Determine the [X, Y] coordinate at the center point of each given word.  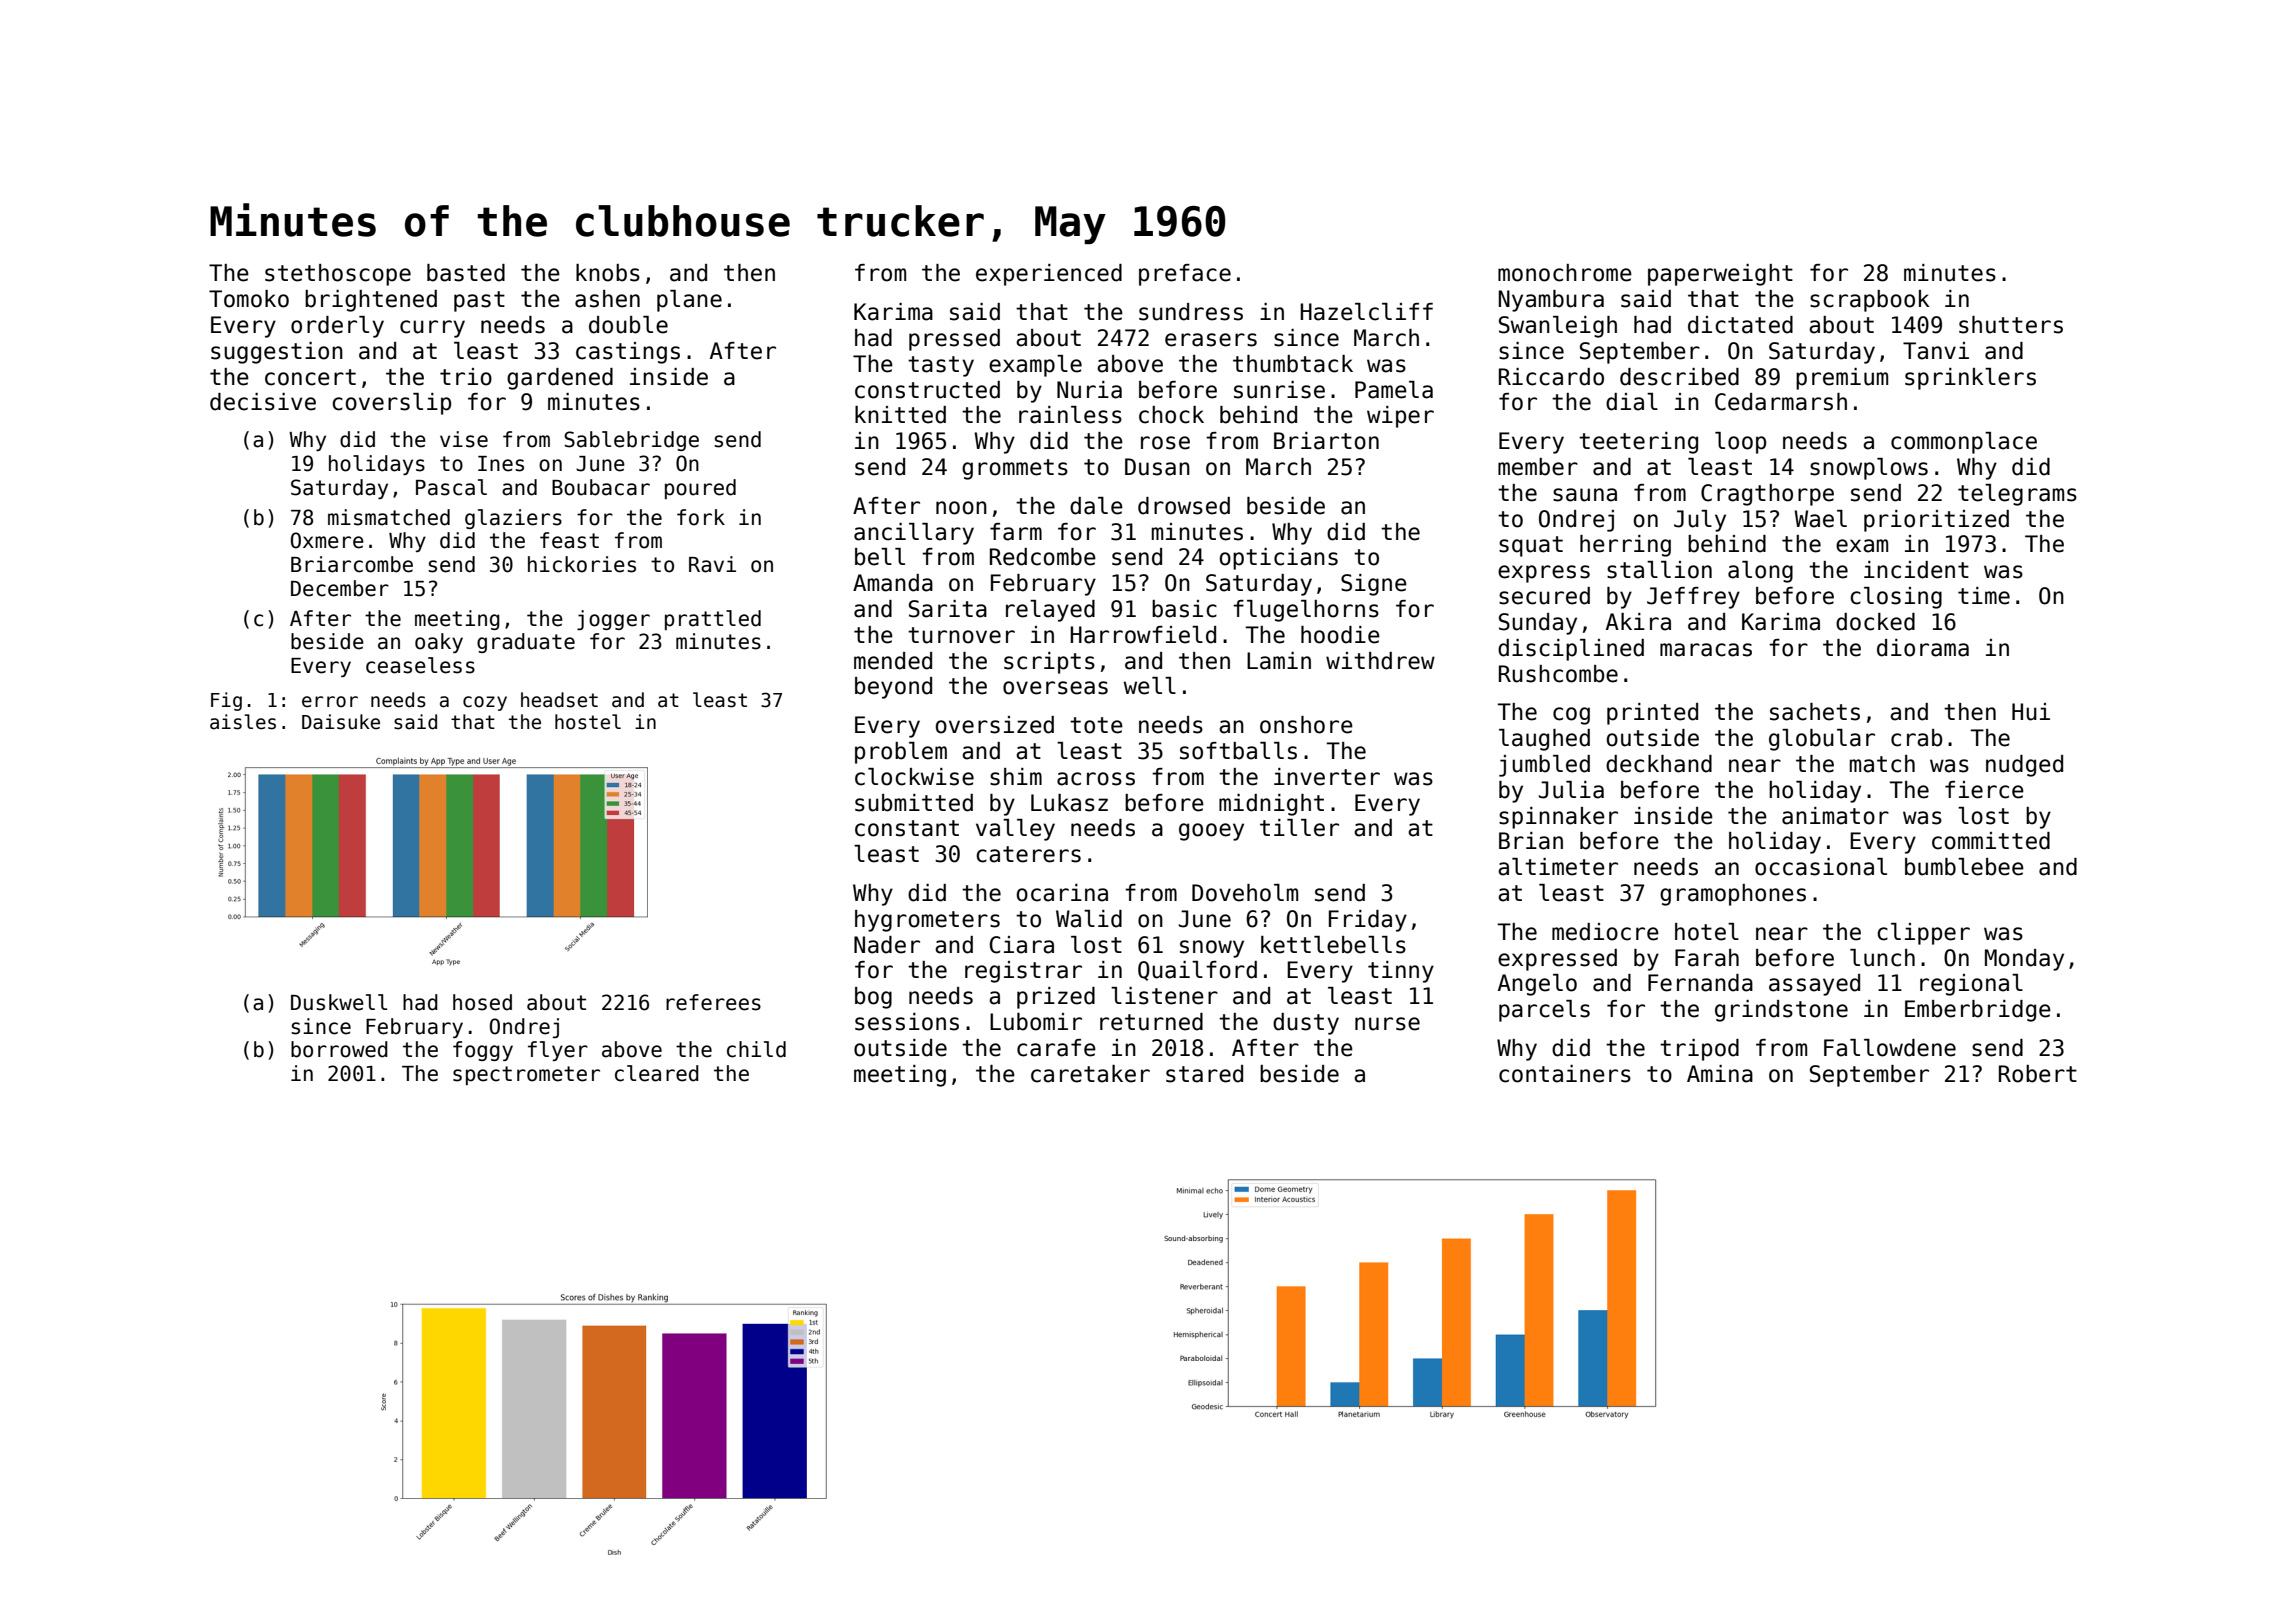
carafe [1056, 1048]
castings [628, 353]
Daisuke [341, 722]
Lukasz [1069, 803]
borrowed [339, 1049]
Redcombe [1043, 557]
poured [700, 489]
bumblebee [1964, 867]
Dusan [1157, 467]
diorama [1923, 648]
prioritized [1936, 521]
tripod [1699, 1050]
